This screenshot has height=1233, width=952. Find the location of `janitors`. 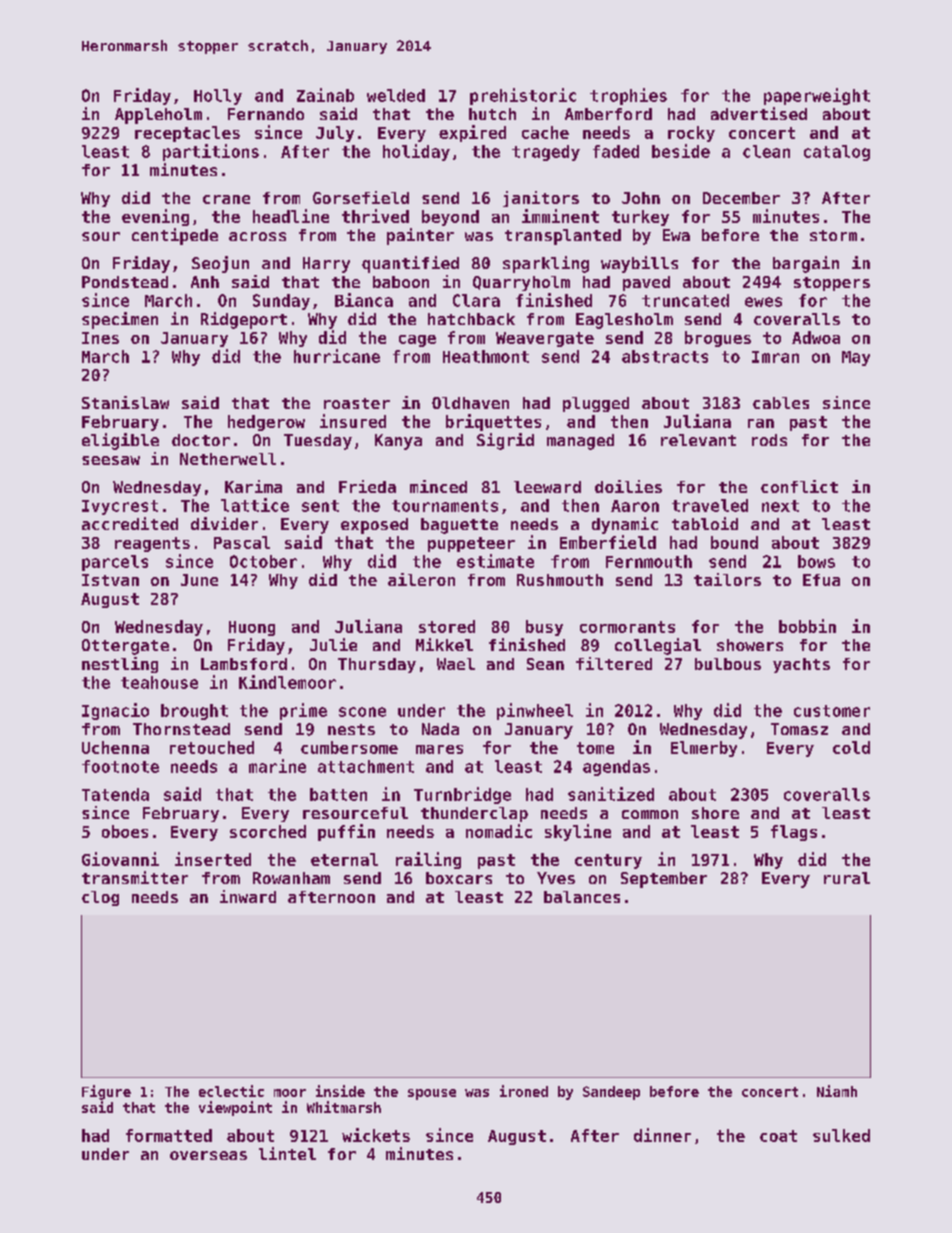

janitors is located at coordinates (541, 199).
